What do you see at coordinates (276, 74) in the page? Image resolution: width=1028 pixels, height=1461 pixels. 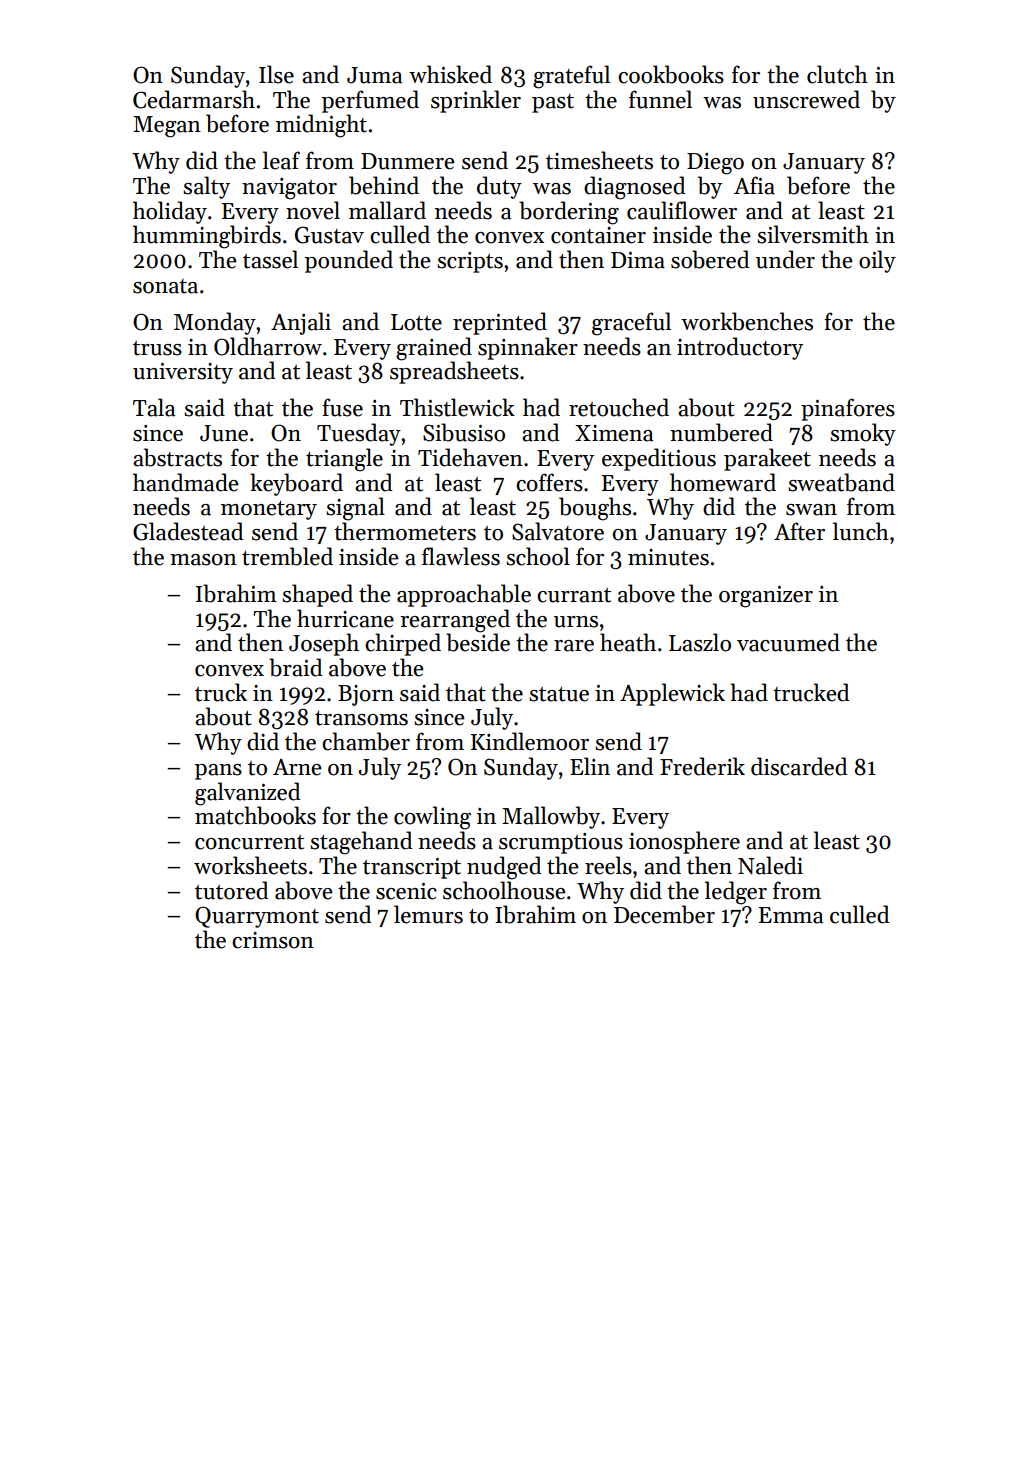 I see `Ilse` at bounding box center [276, 74].
